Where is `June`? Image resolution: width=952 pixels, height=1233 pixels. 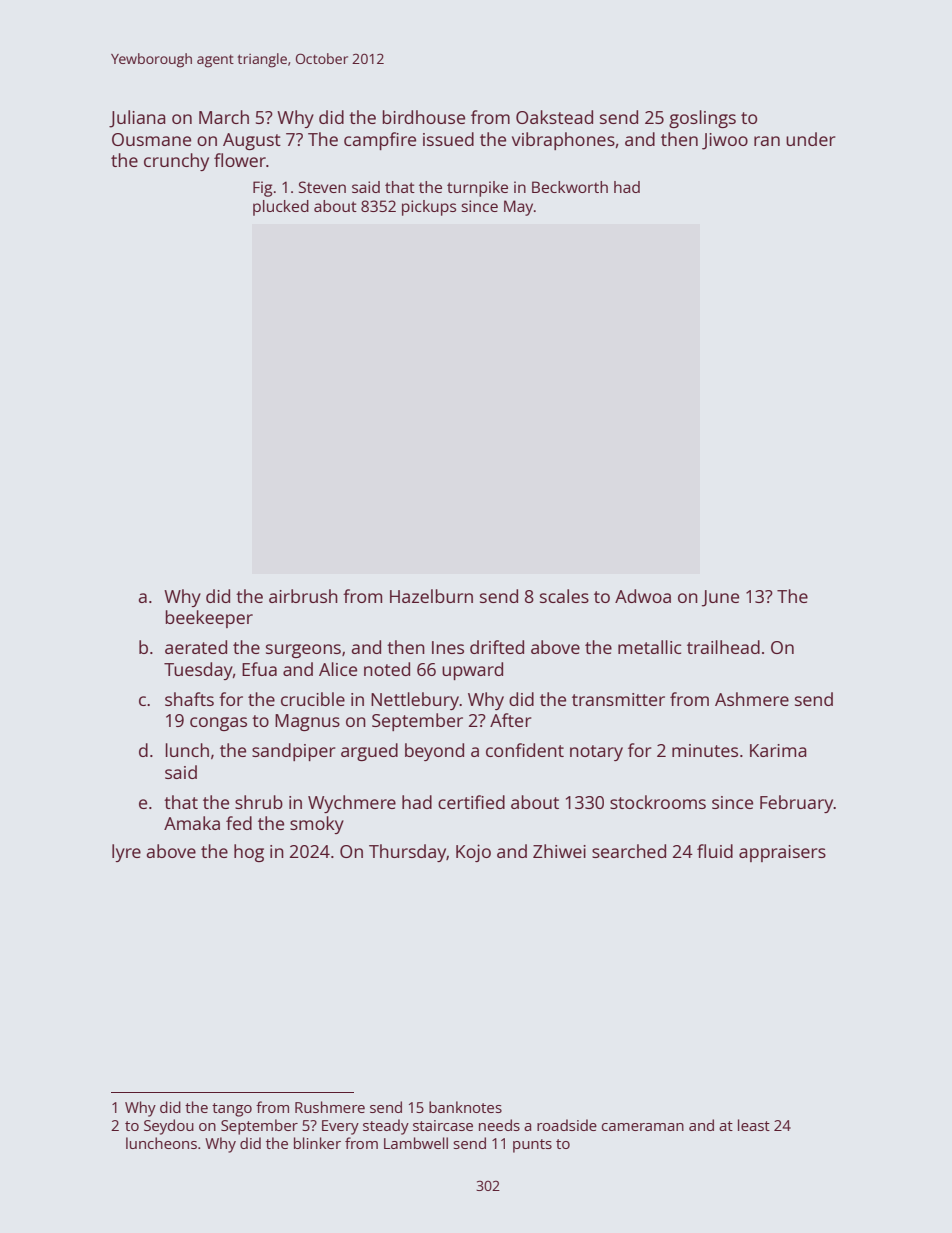
June is located at coordinates (720, 598).
